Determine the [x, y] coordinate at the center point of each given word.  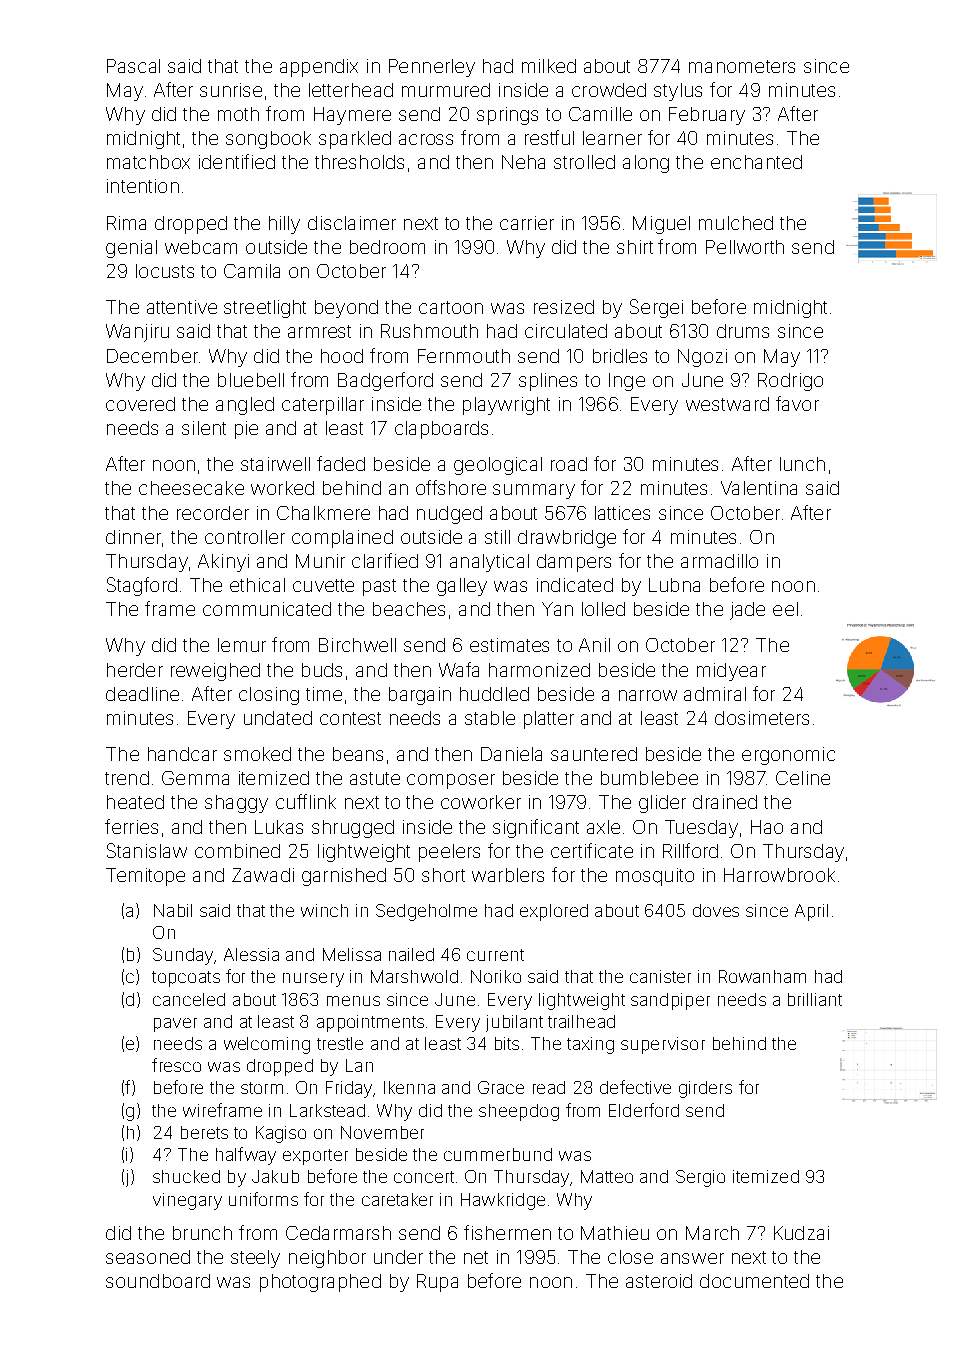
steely [255, 1259]
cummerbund [498, 1154]
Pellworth [745, 247]
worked [282, 488]
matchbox [148, 162]
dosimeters [762, 718]
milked [549, 66]
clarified [385, 560]
